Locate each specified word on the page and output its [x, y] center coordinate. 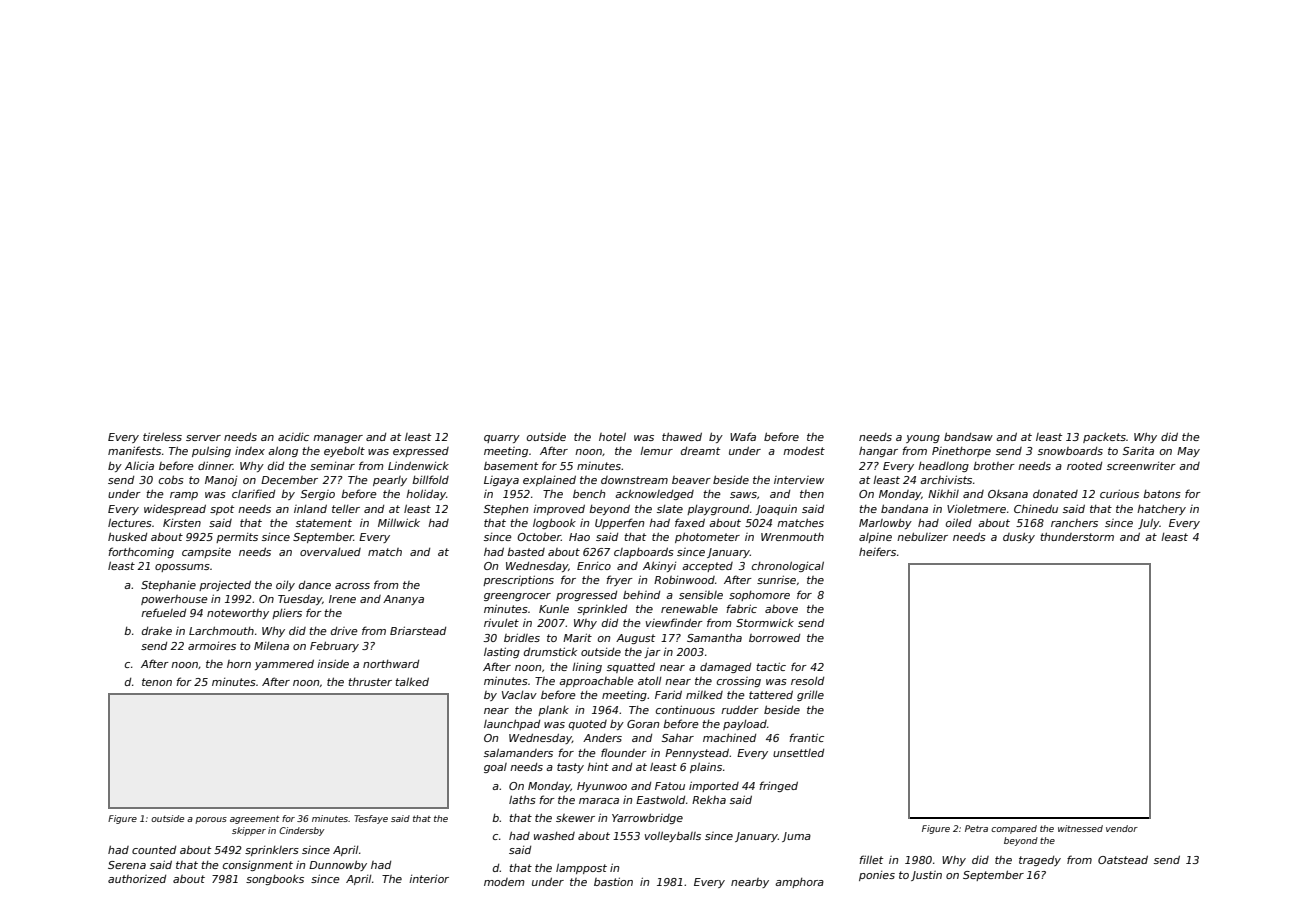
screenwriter [1141, 466]
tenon [157, 682]
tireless [162, 436]
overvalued [330, 552]
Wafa [743, 436]
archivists [946, 479]
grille [810, 696]
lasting [502, 652]
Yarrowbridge [647, 818]
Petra [976, 828]
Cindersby [301, 831]
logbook [554, 523]
